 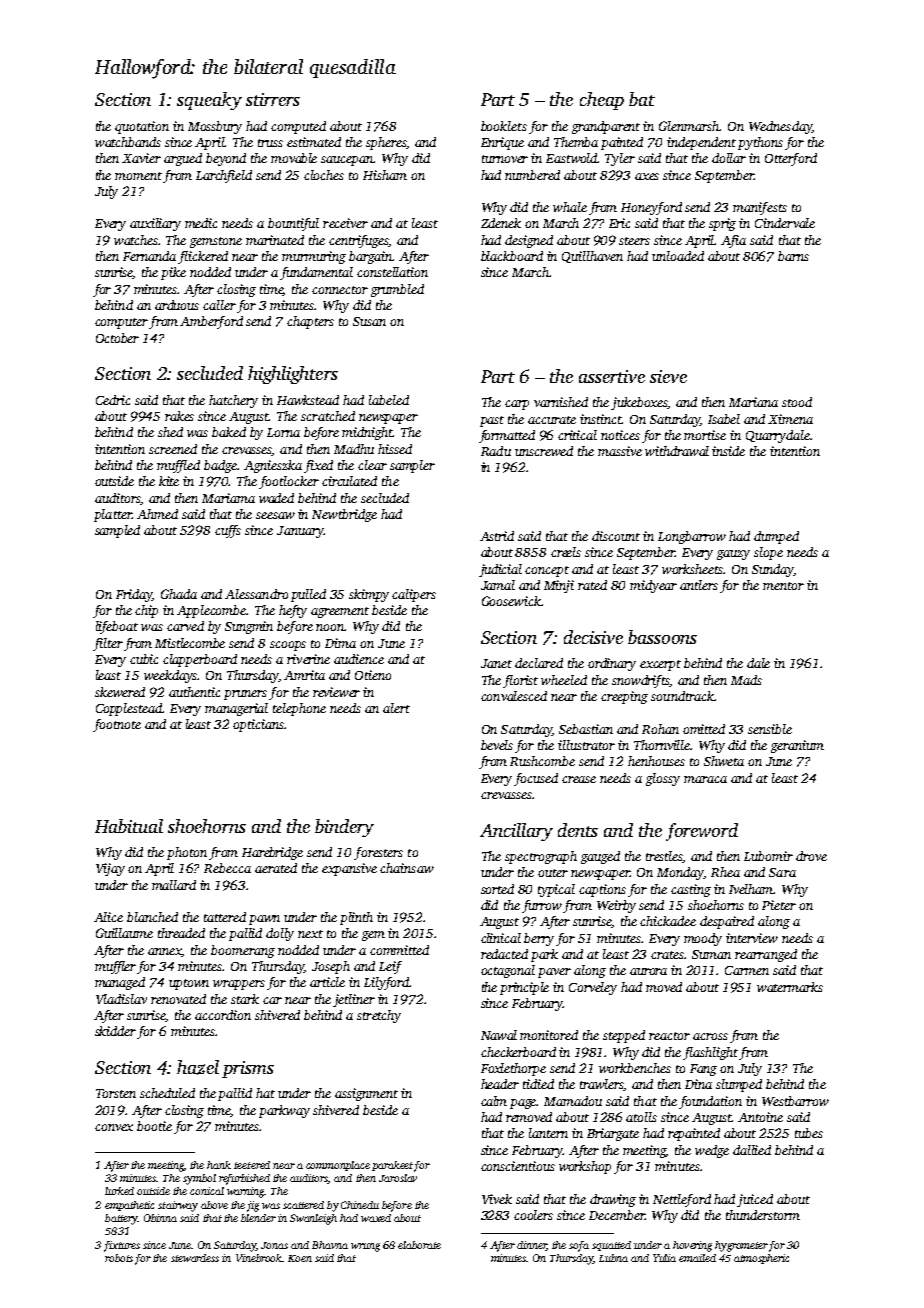 What do you see at coordinates (512, 256) in the image?
I see `blackboard` at bounding box center [512, 256].
